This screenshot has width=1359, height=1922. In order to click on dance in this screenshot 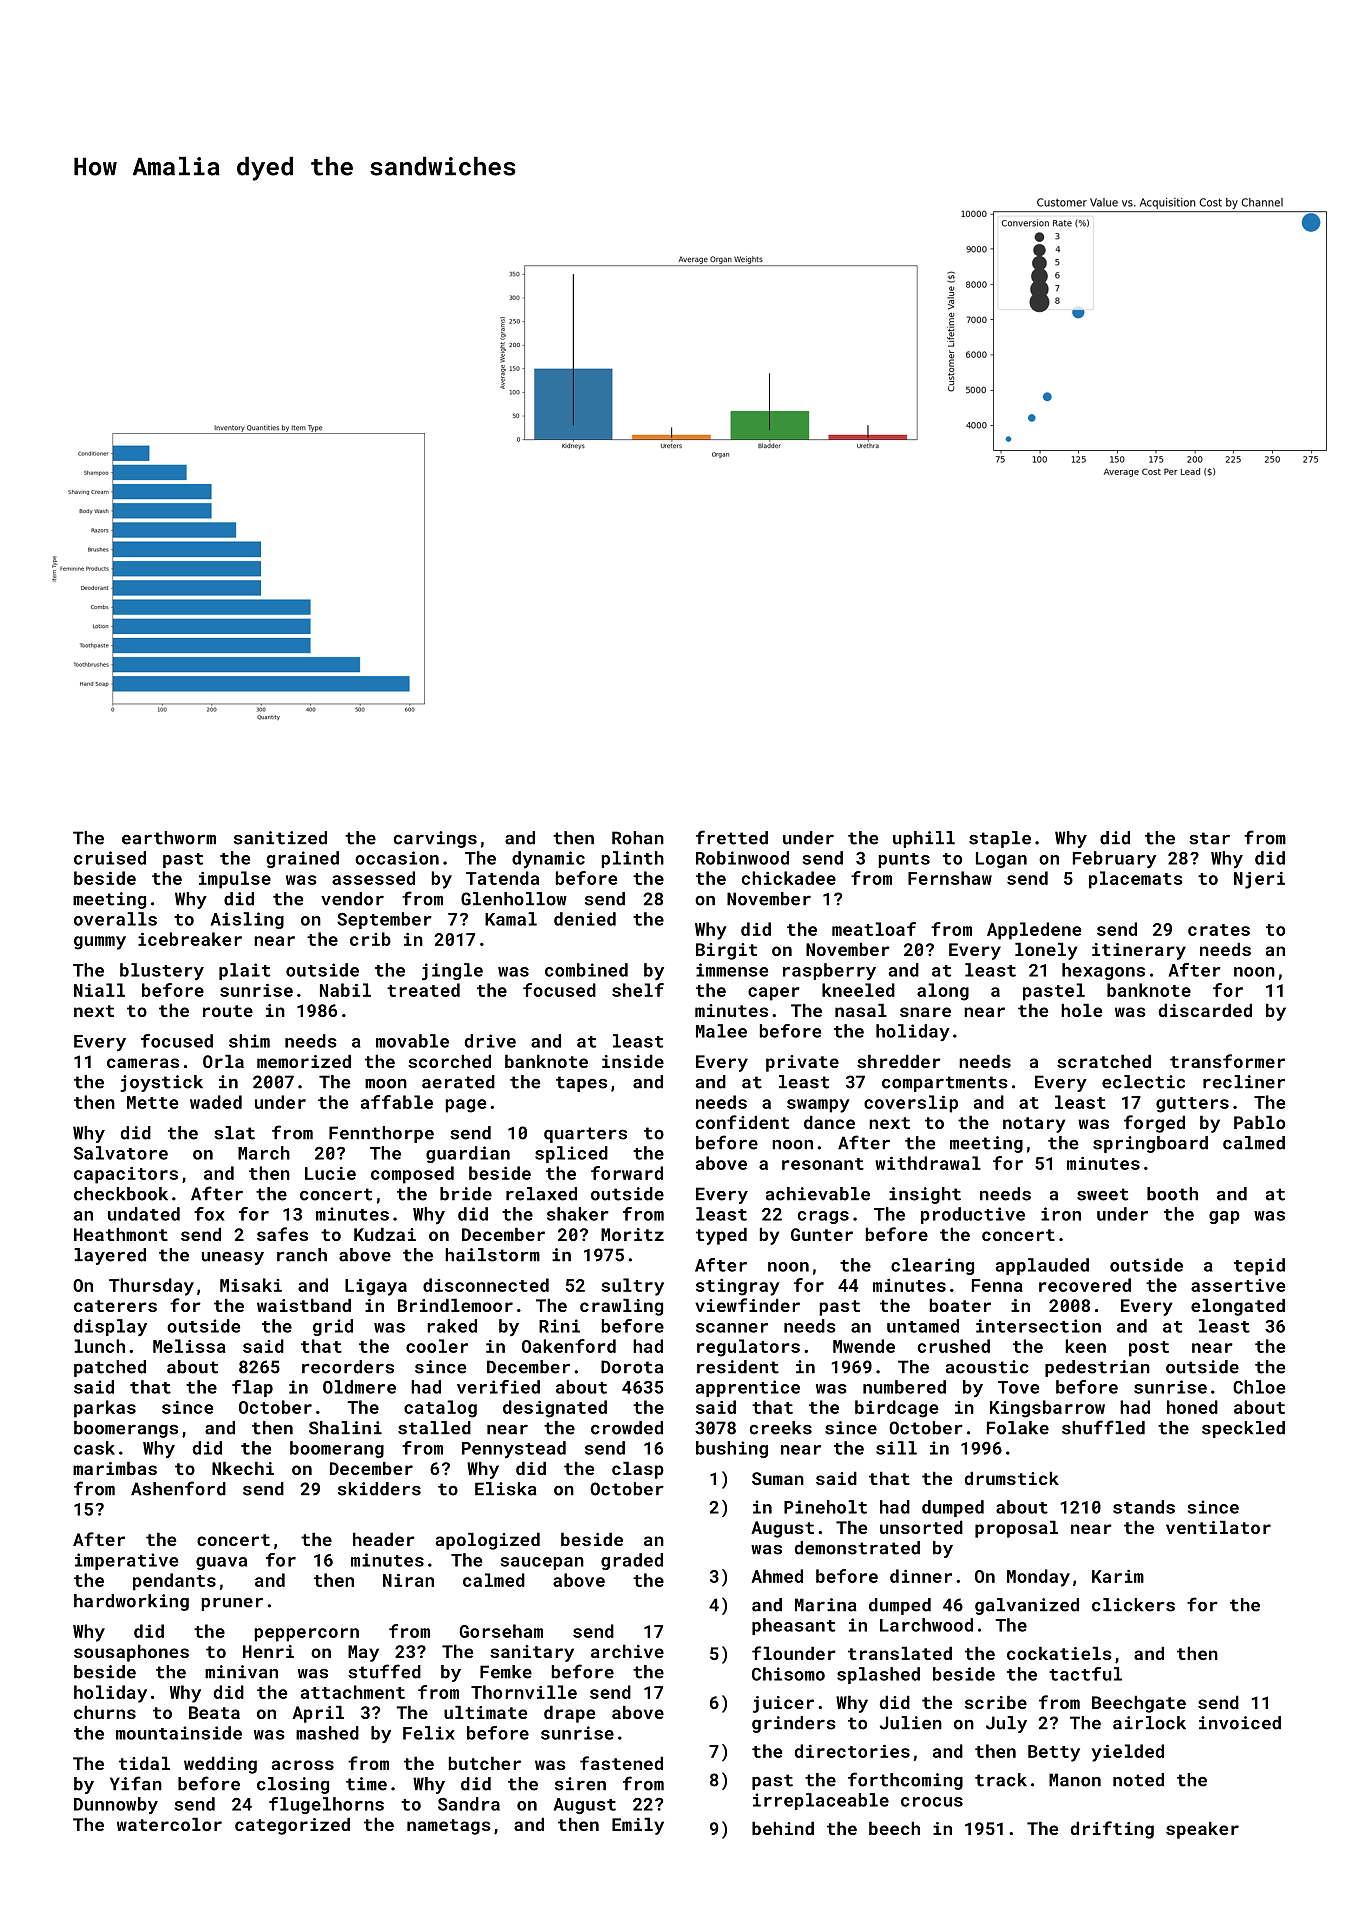, I will do `click(829, 1122)`.
